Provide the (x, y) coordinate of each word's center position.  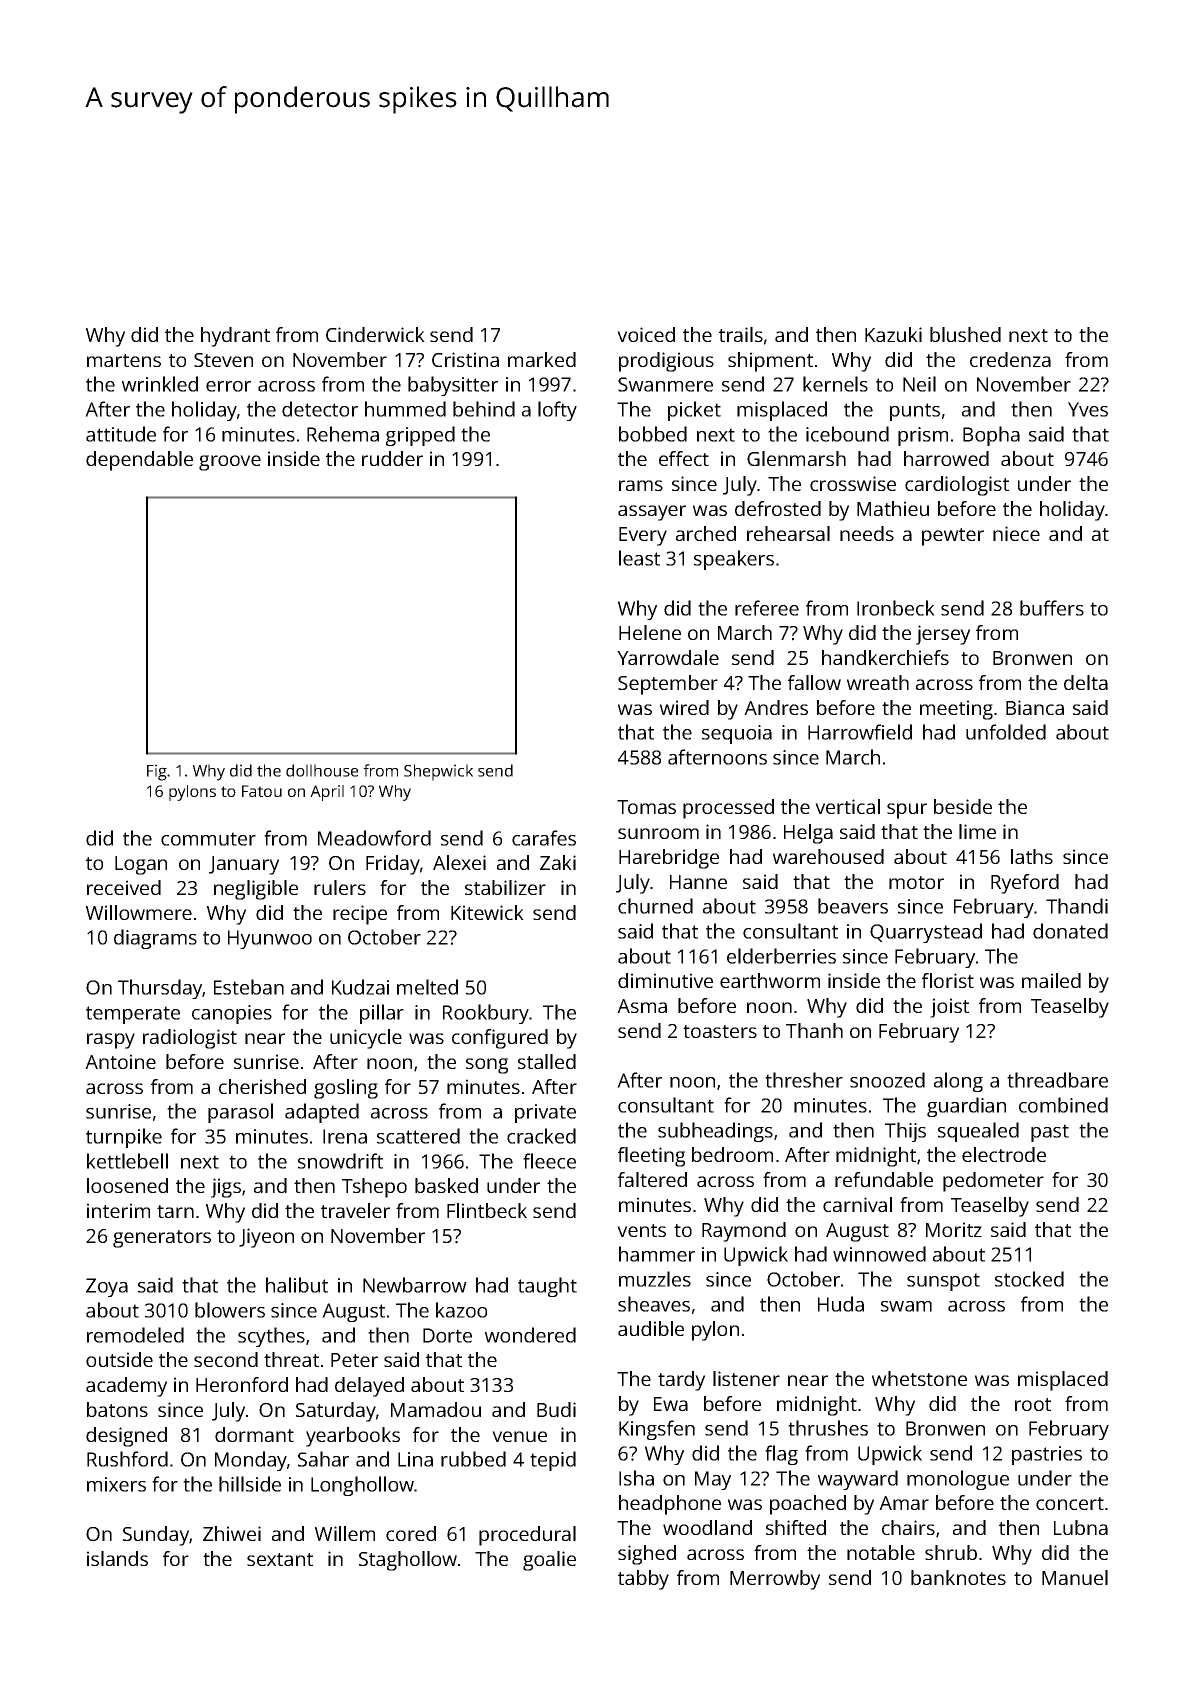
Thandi (1077, 906)
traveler (355, 1210)
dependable (139, 461)
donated (1070, 931)
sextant (280, 1559)
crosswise (853, 483)
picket (694, 411)
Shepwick (438, 772)
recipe (360, 915)
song (487, 1066)
